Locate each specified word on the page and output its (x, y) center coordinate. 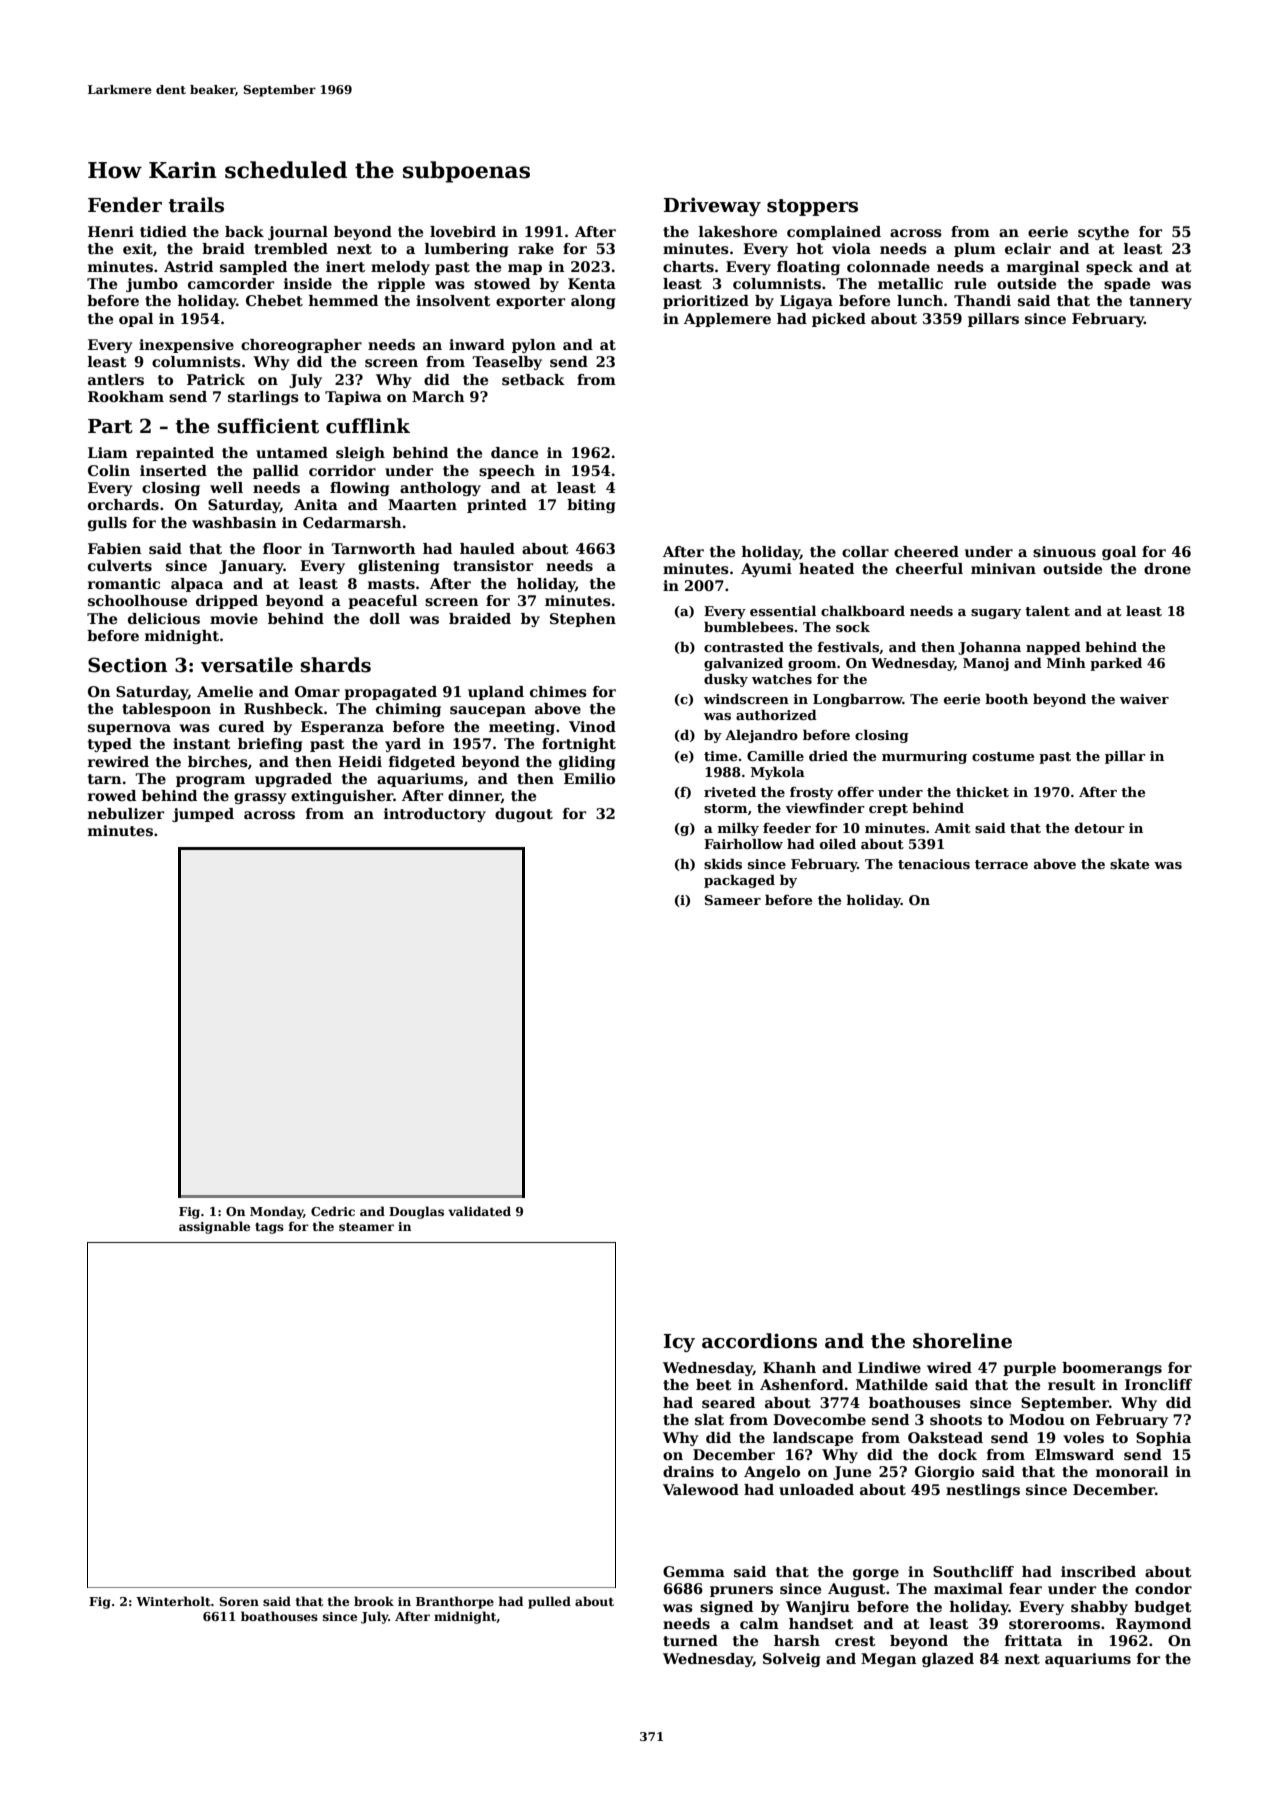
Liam (108, 452)
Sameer (733, 900)
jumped (203, 815)
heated (826, 568)
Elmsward (1074, 1454)
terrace (1001, 864)
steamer (366, 1227)
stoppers (812, 207)
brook (374, 1601)
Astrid (188, 266)
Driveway (712, 206)
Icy (679, 1343)
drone (1167, 568)
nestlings (983, 1491)
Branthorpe (455, 1602)
